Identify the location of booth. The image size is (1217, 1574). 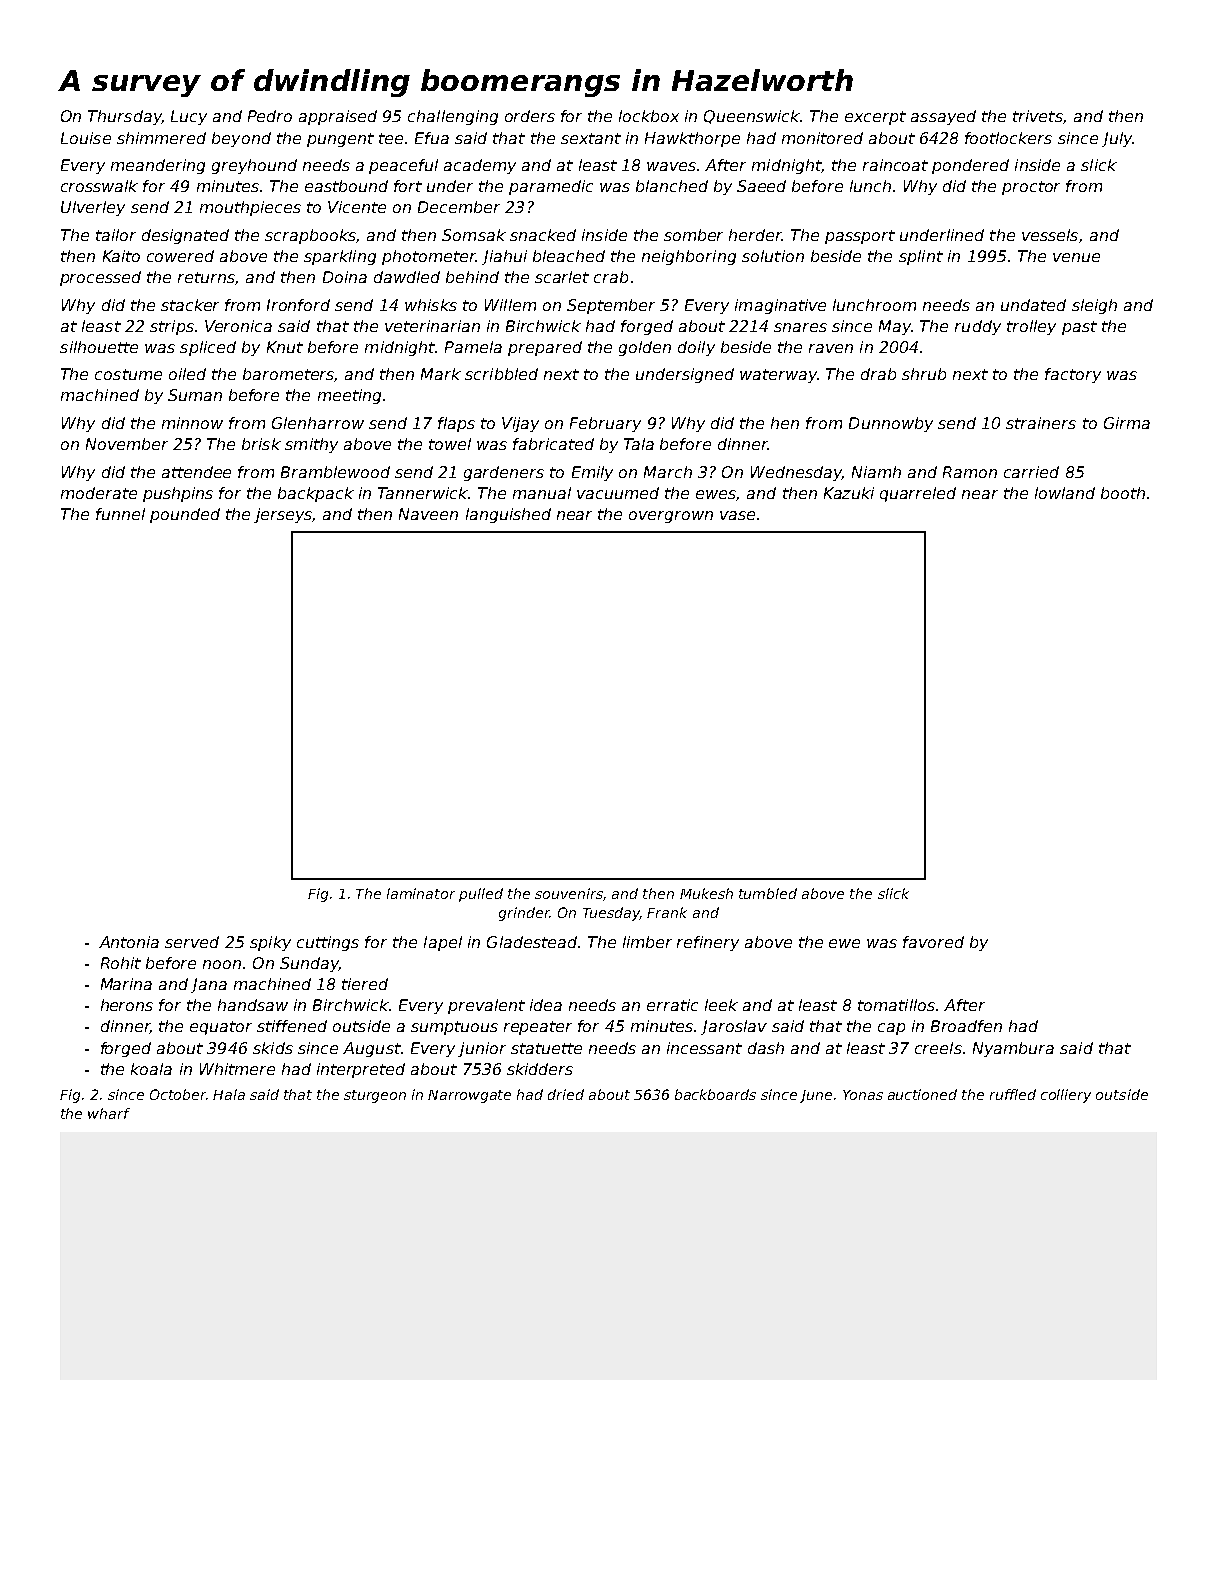
(1123, 493).
